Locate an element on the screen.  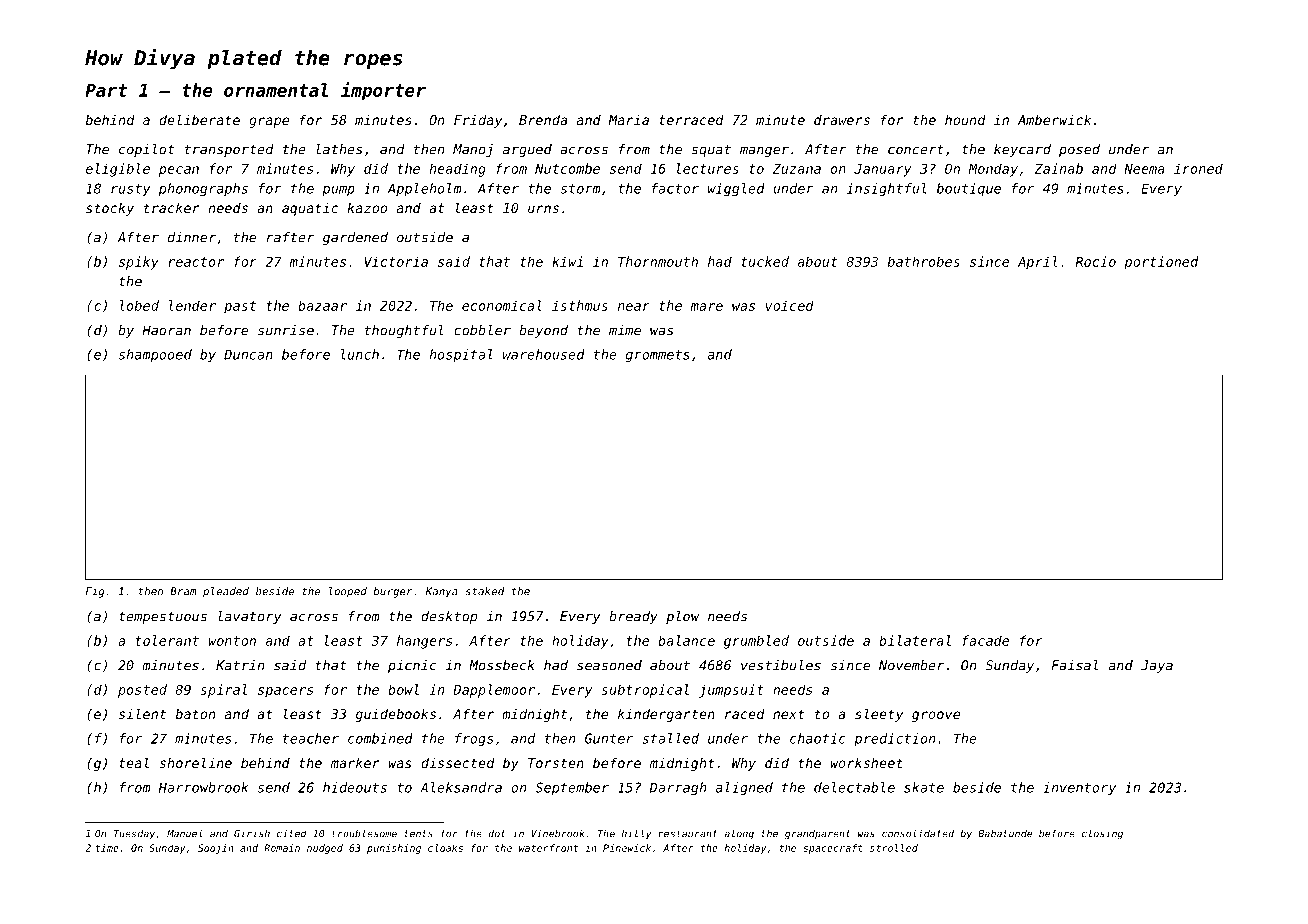
Rocio is located at coordinates (1095, 261).
